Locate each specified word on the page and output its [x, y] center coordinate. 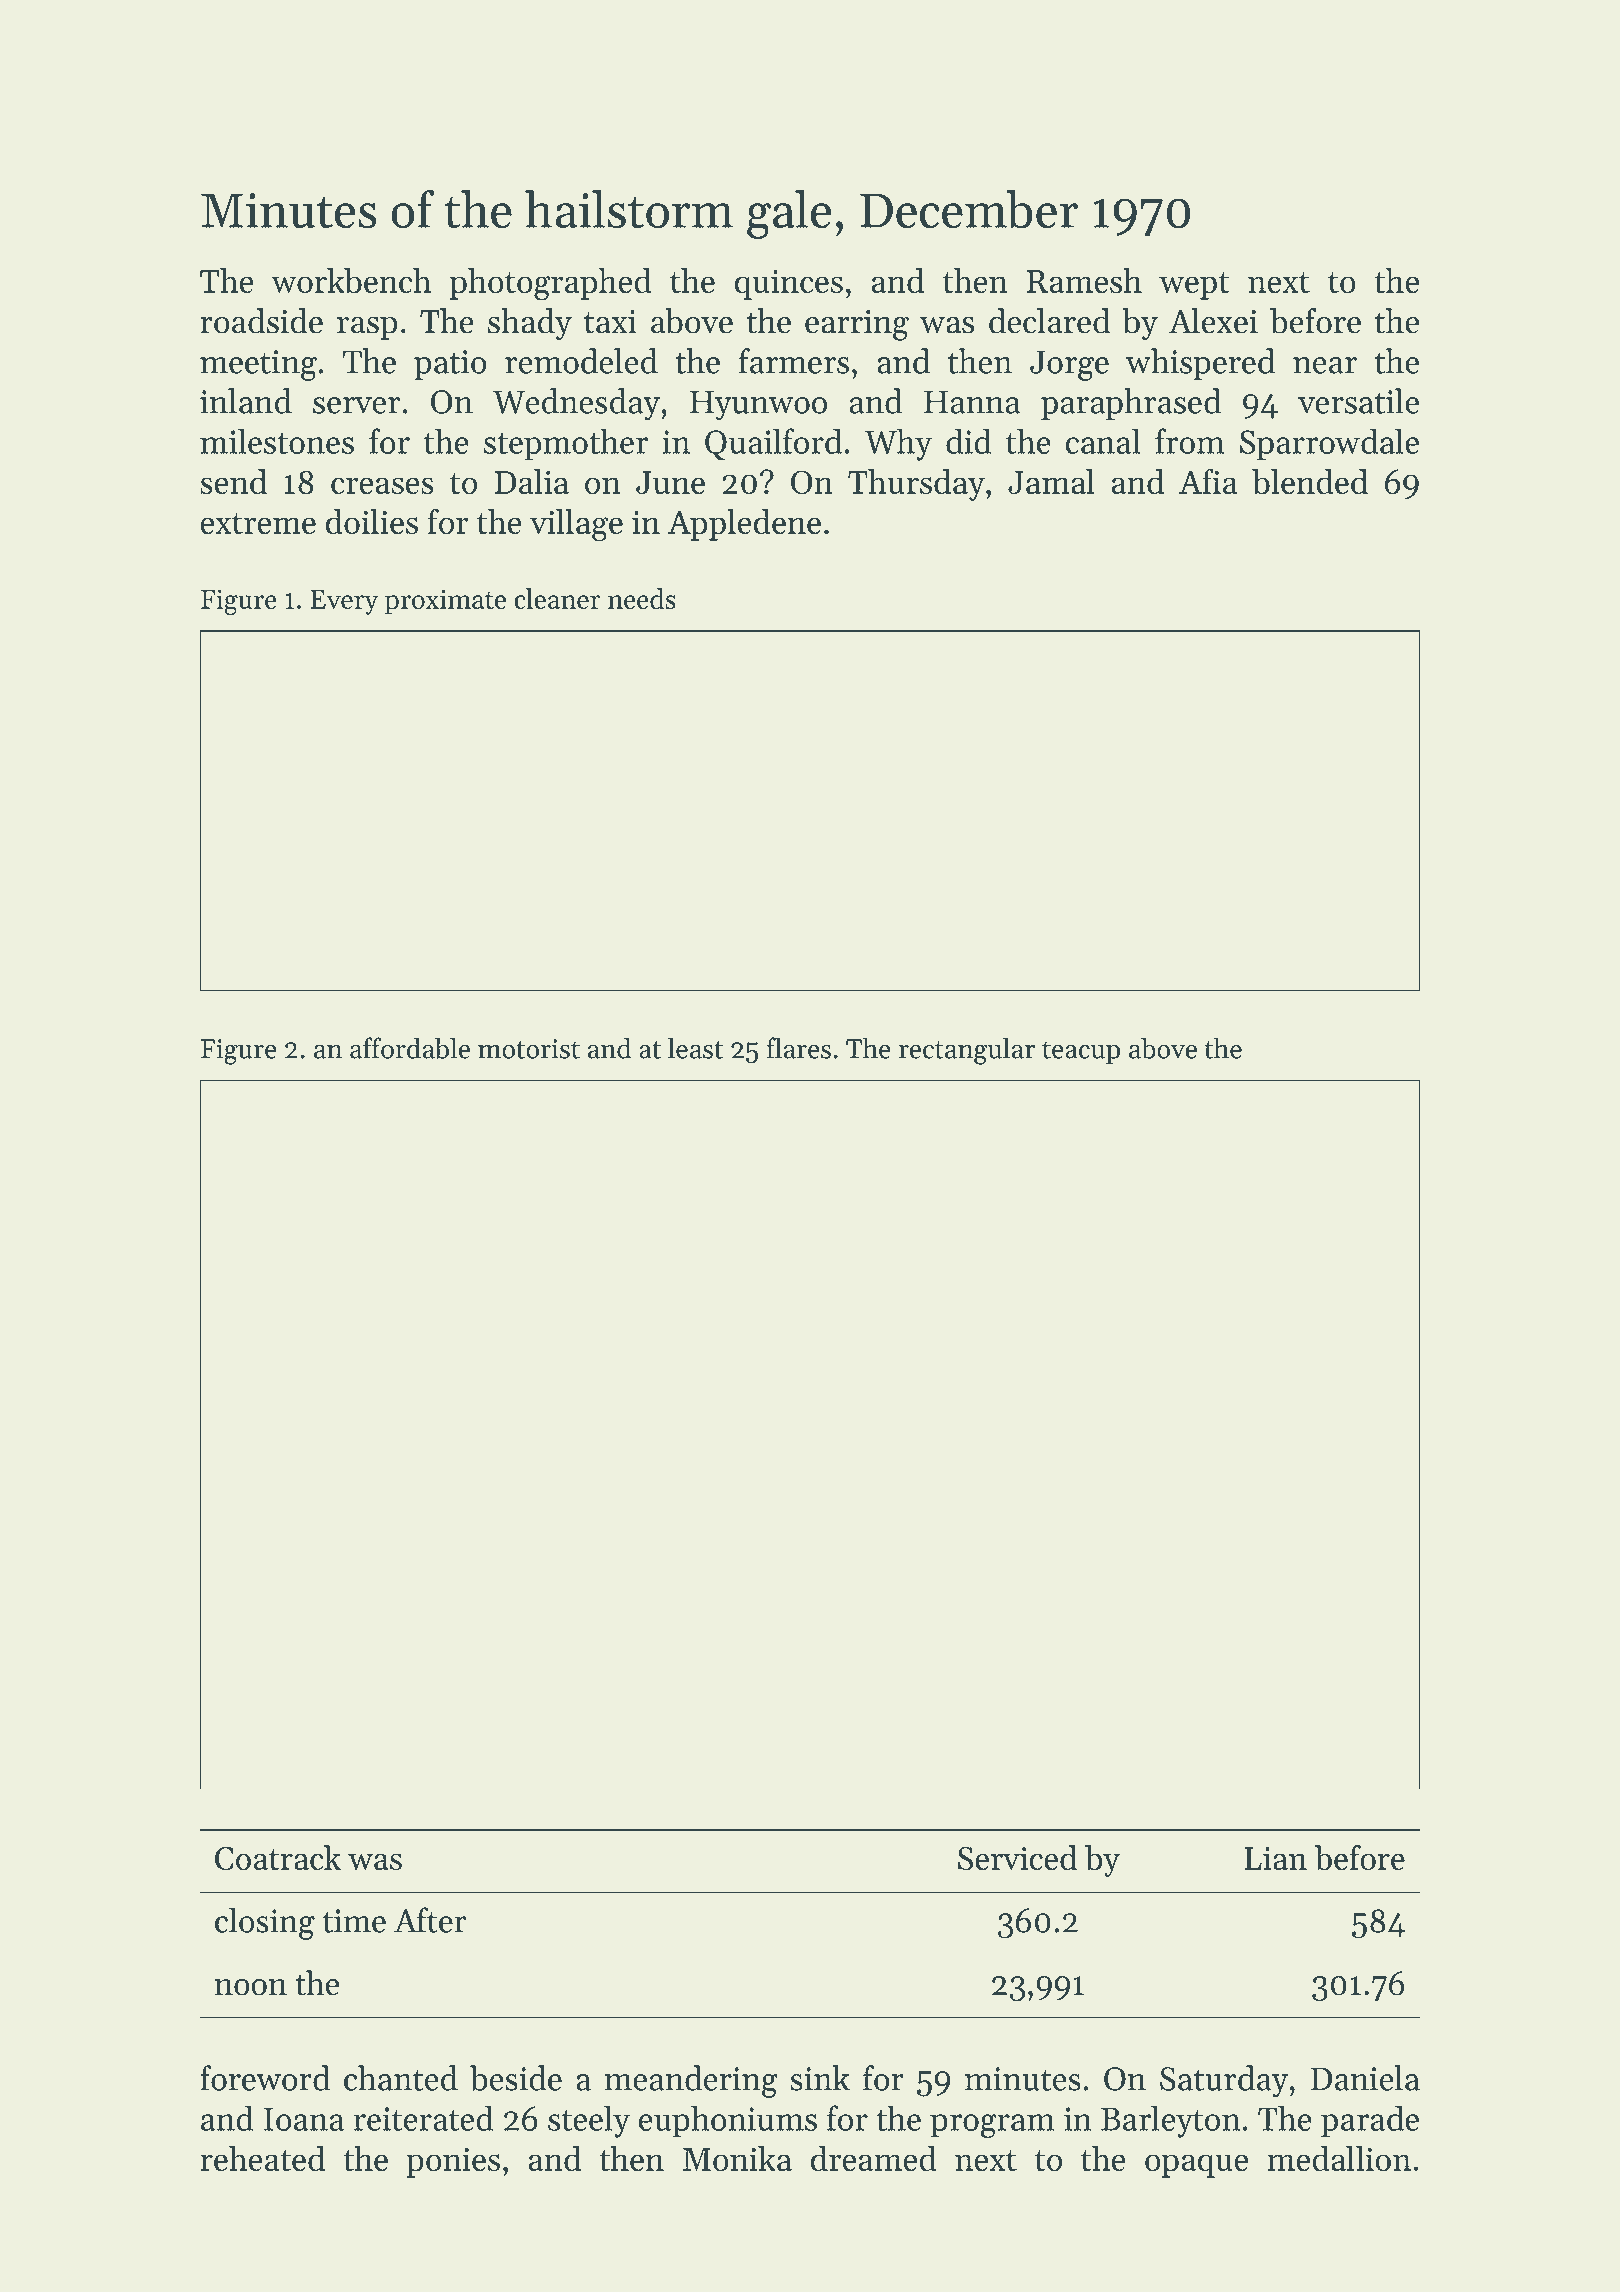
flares [799, 1048]
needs [642, 598]
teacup [1081, 1052]
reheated [262, 2158]
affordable [410, 1048]
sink [820, 2078]
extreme [258, 523]
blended [1310, 481]
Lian [1275, 1858]
